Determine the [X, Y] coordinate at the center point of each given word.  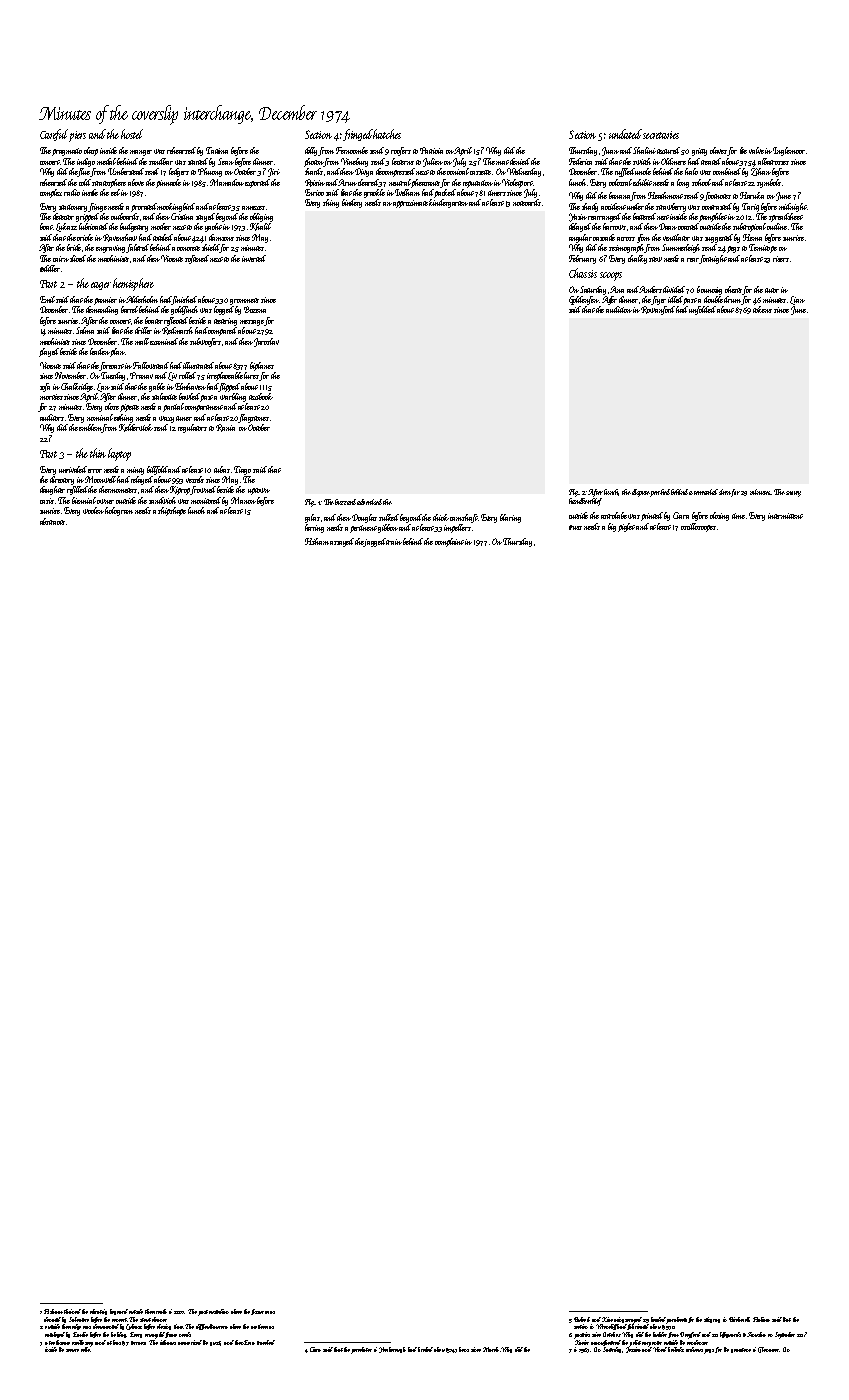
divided [675, 289]
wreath [160, 1311]
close [112, 406]
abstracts [52, 521]
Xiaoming [613, 1320]
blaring [510, 518]
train [394, 542]
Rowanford [659, 310]
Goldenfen [584, 300]
